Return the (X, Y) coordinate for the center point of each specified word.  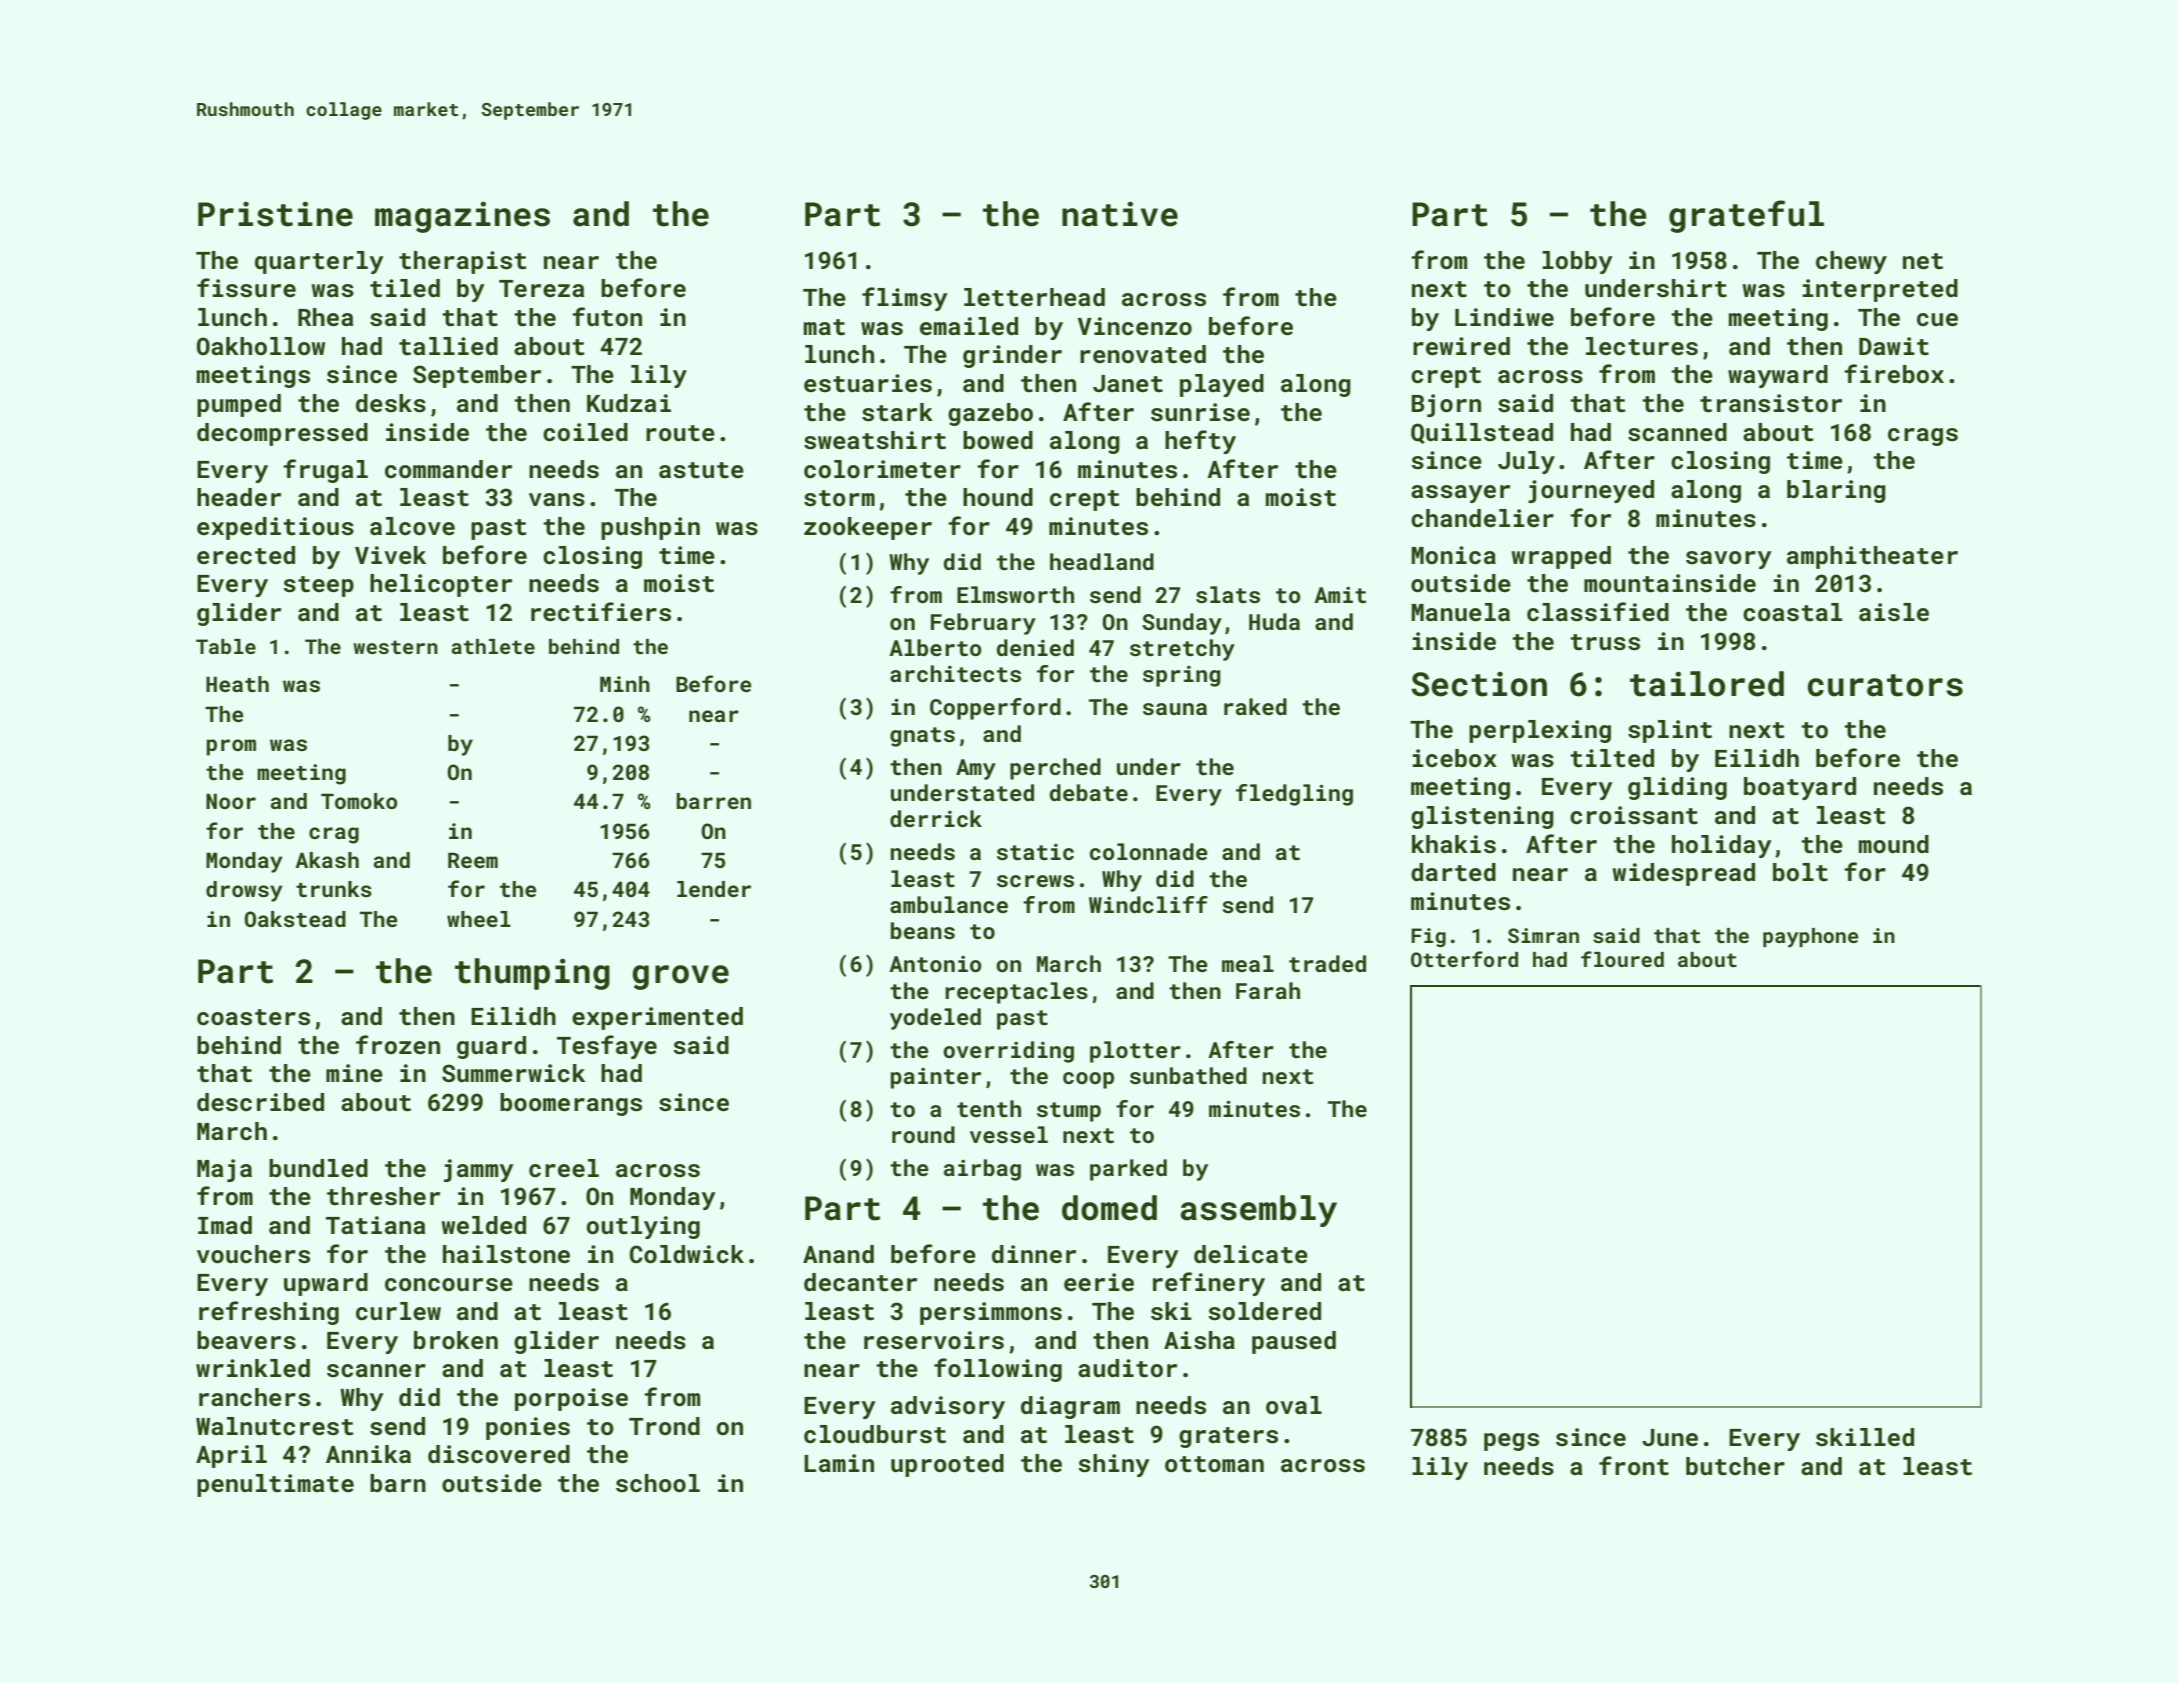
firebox (1894, 373)
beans (923, 930)
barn (398, 1483)
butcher (1735, 1466)
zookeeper (868, 528)
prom (231, 747)
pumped (239, 405)
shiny (1114, 1465)
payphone (1810, 938)
